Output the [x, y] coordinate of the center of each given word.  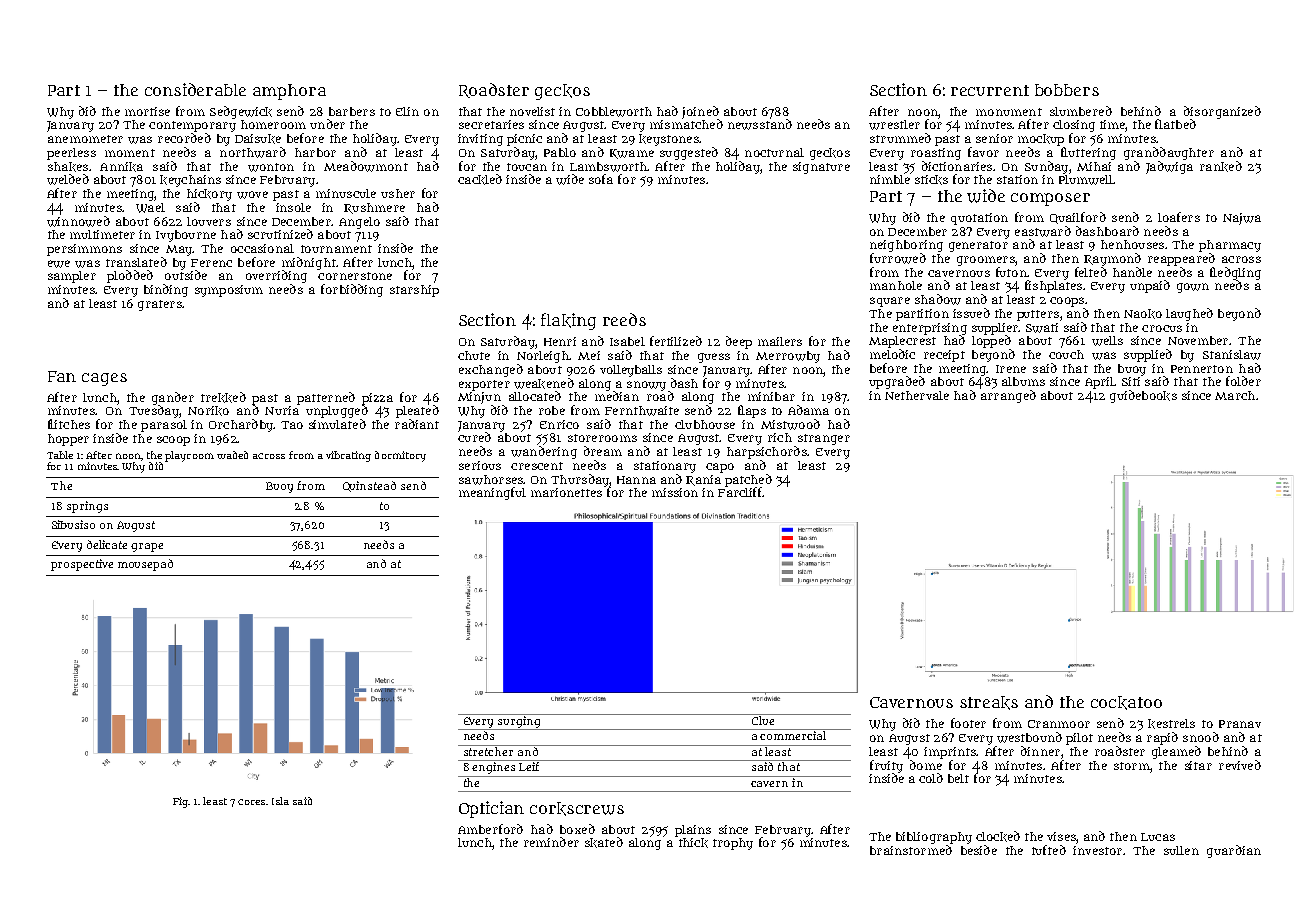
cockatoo [1126, 703]
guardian [1234, 851]
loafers [1179, 217]
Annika [121, 167]
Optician [491, 809]
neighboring [906, 246]
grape [147, 547]
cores [251, 802]
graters [160, 305]
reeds [624, 319]
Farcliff [740, 492]
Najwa [1242, 219]
